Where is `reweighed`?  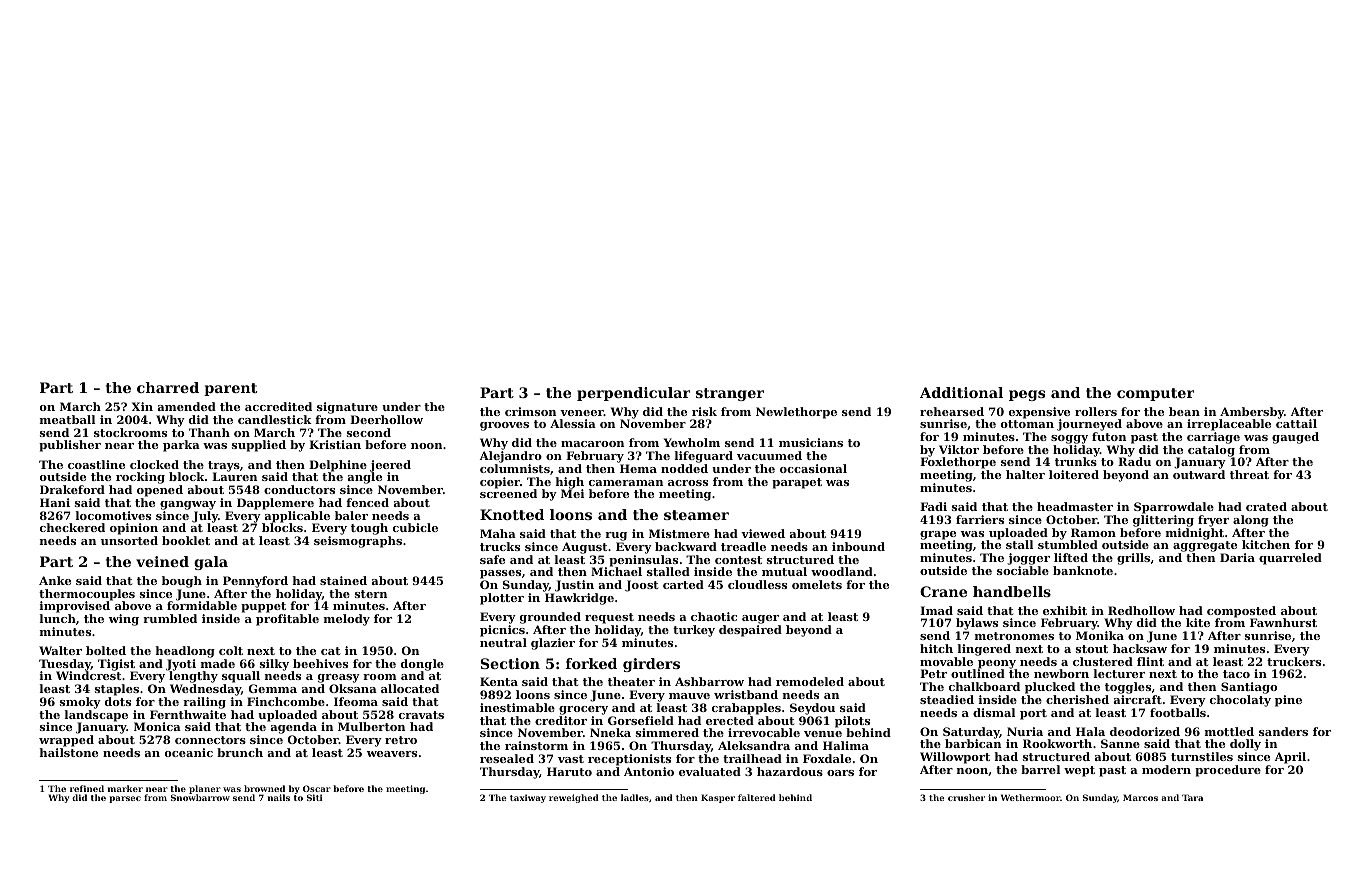
reweighed is located at coordinates (574, 798).
